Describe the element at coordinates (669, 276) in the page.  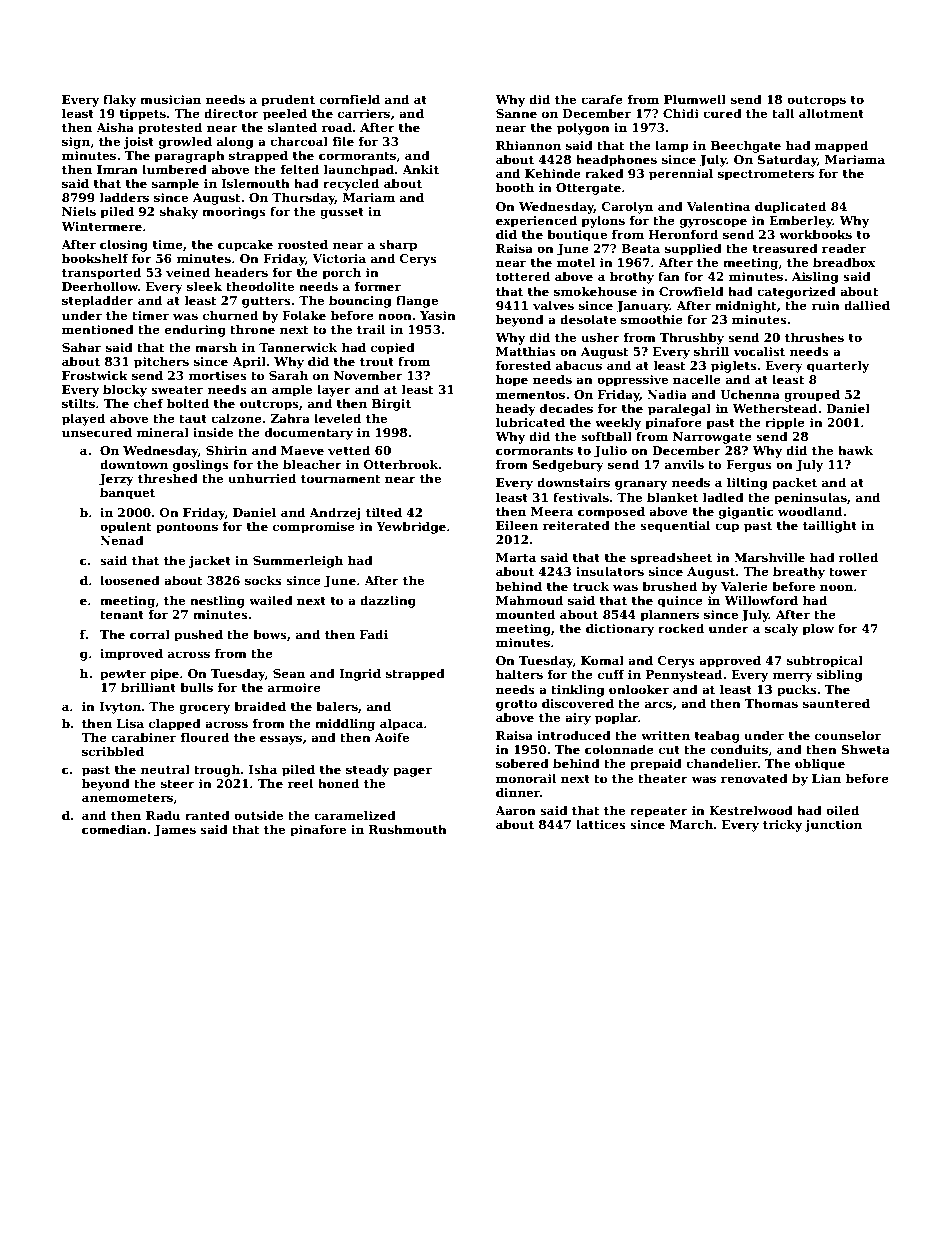
I see `fan` at that location.
